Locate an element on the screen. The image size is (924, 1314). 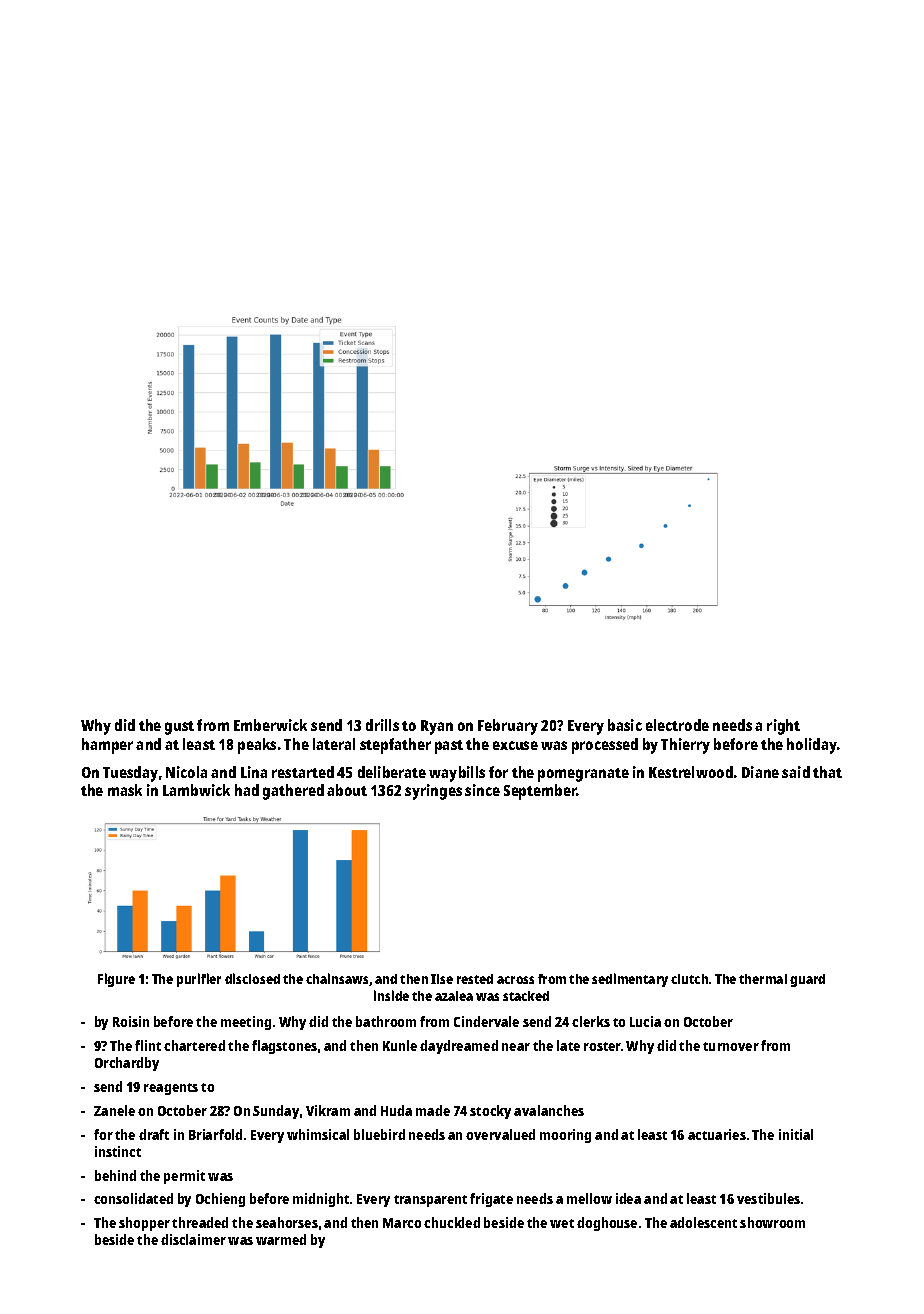
Diane is located at coordinates (760, 772).
